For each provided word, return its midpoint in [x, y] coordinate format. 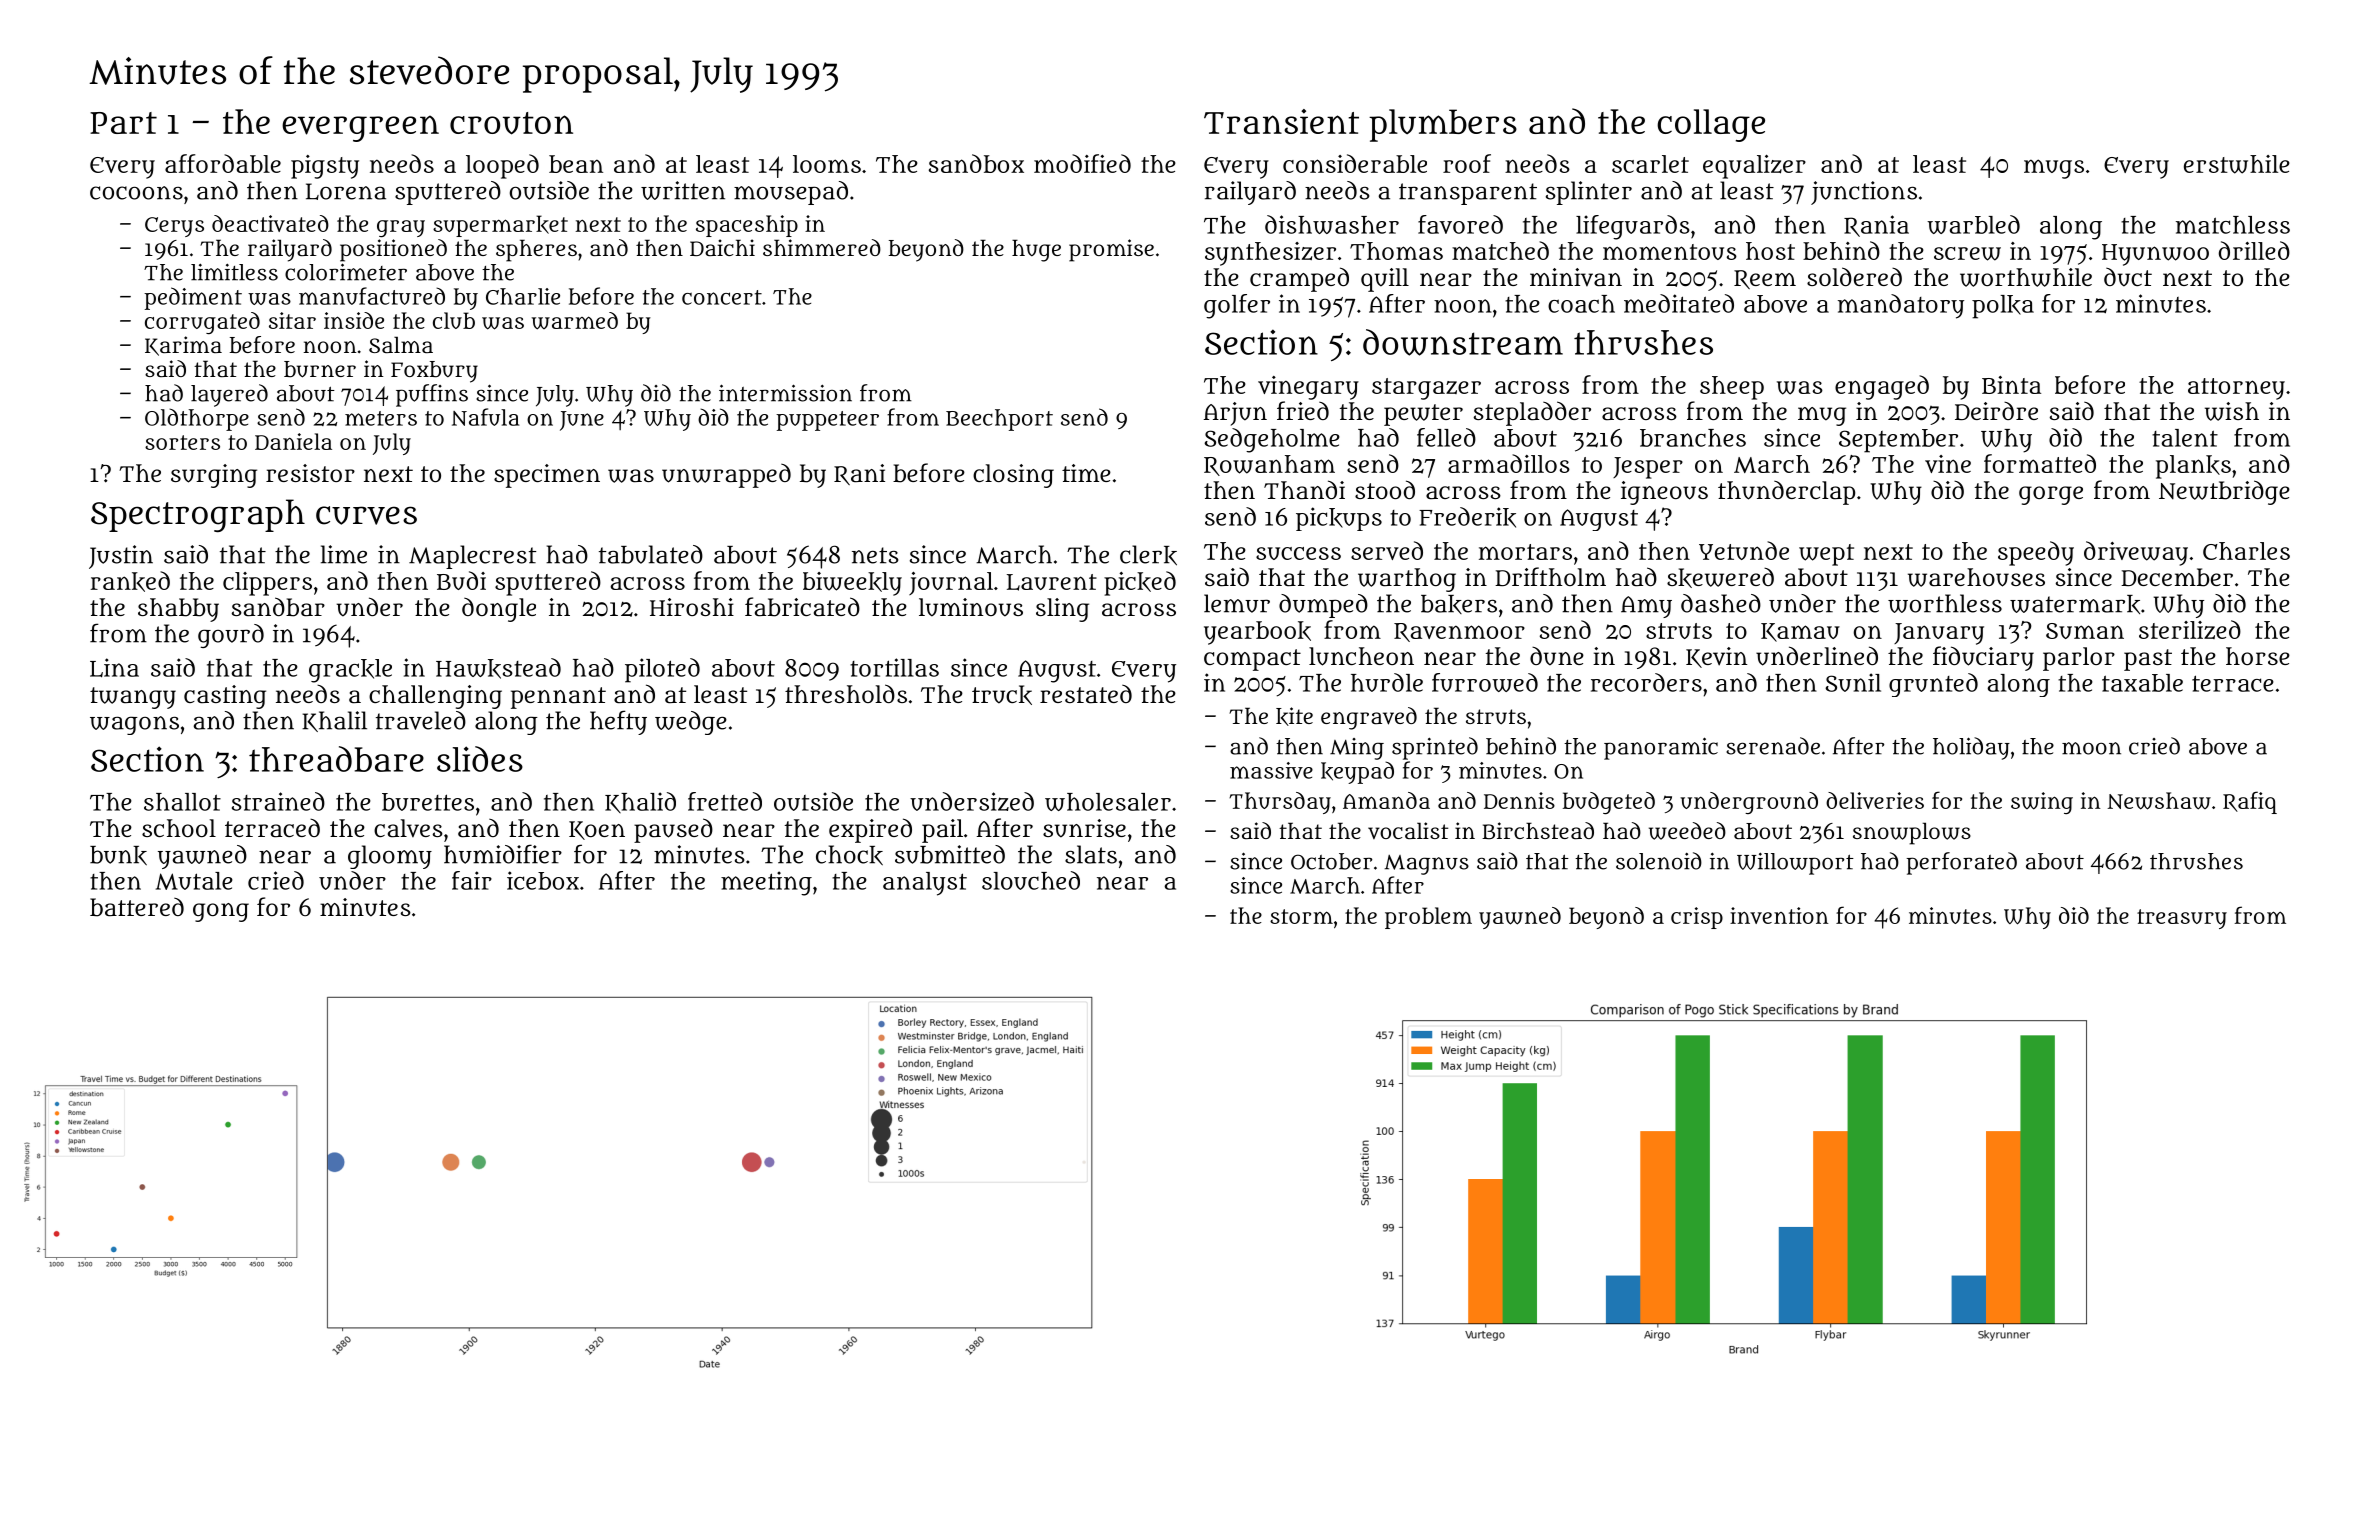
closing [1013, 476]
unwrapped [726, 476]
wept [1826, 555]
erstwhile [2237, 164]
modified [1082, 163]
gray [401, 228]
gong [221, 912]
